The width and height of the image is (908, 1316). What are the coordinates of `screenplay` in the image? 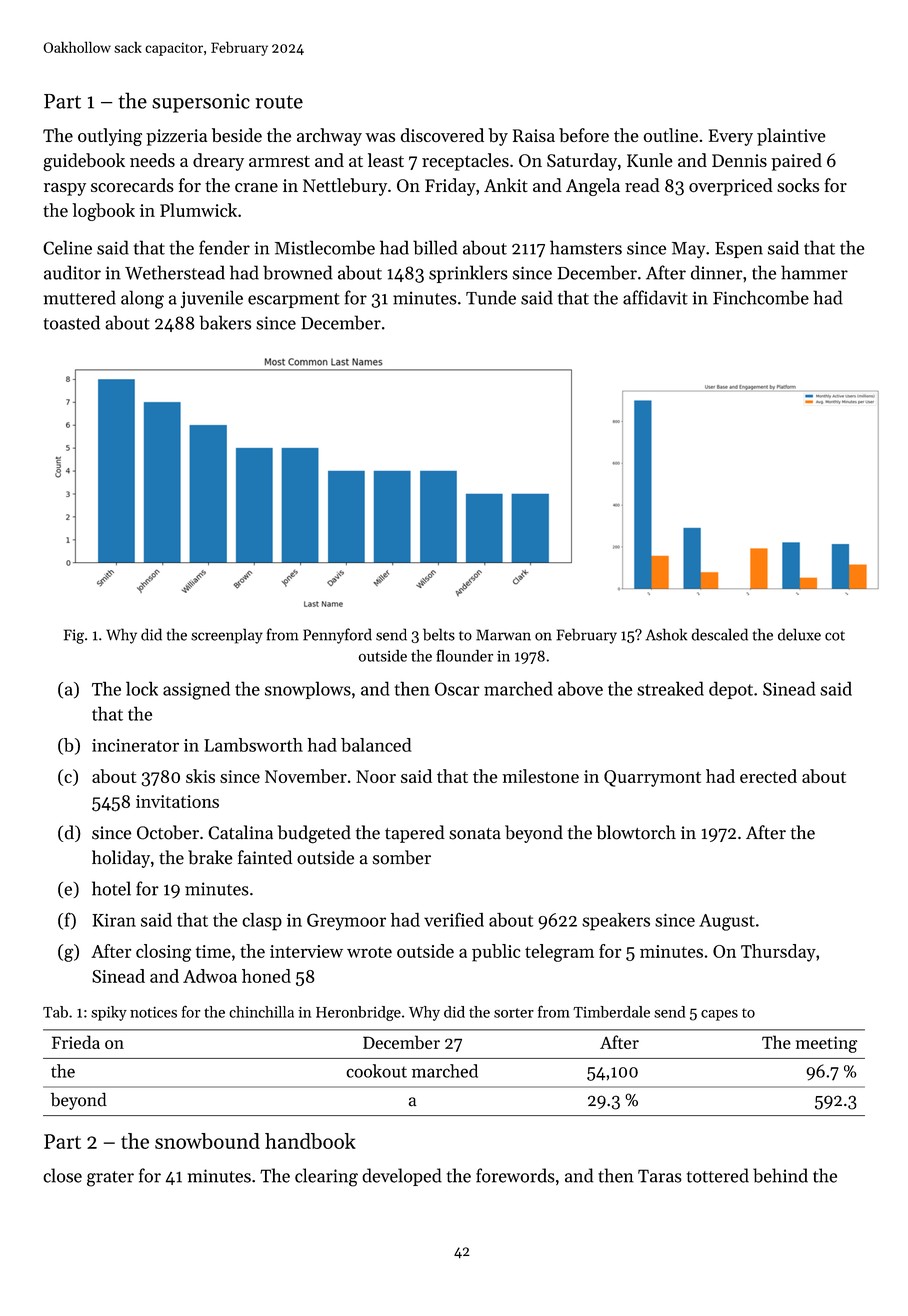 It's located at (227, 636).
